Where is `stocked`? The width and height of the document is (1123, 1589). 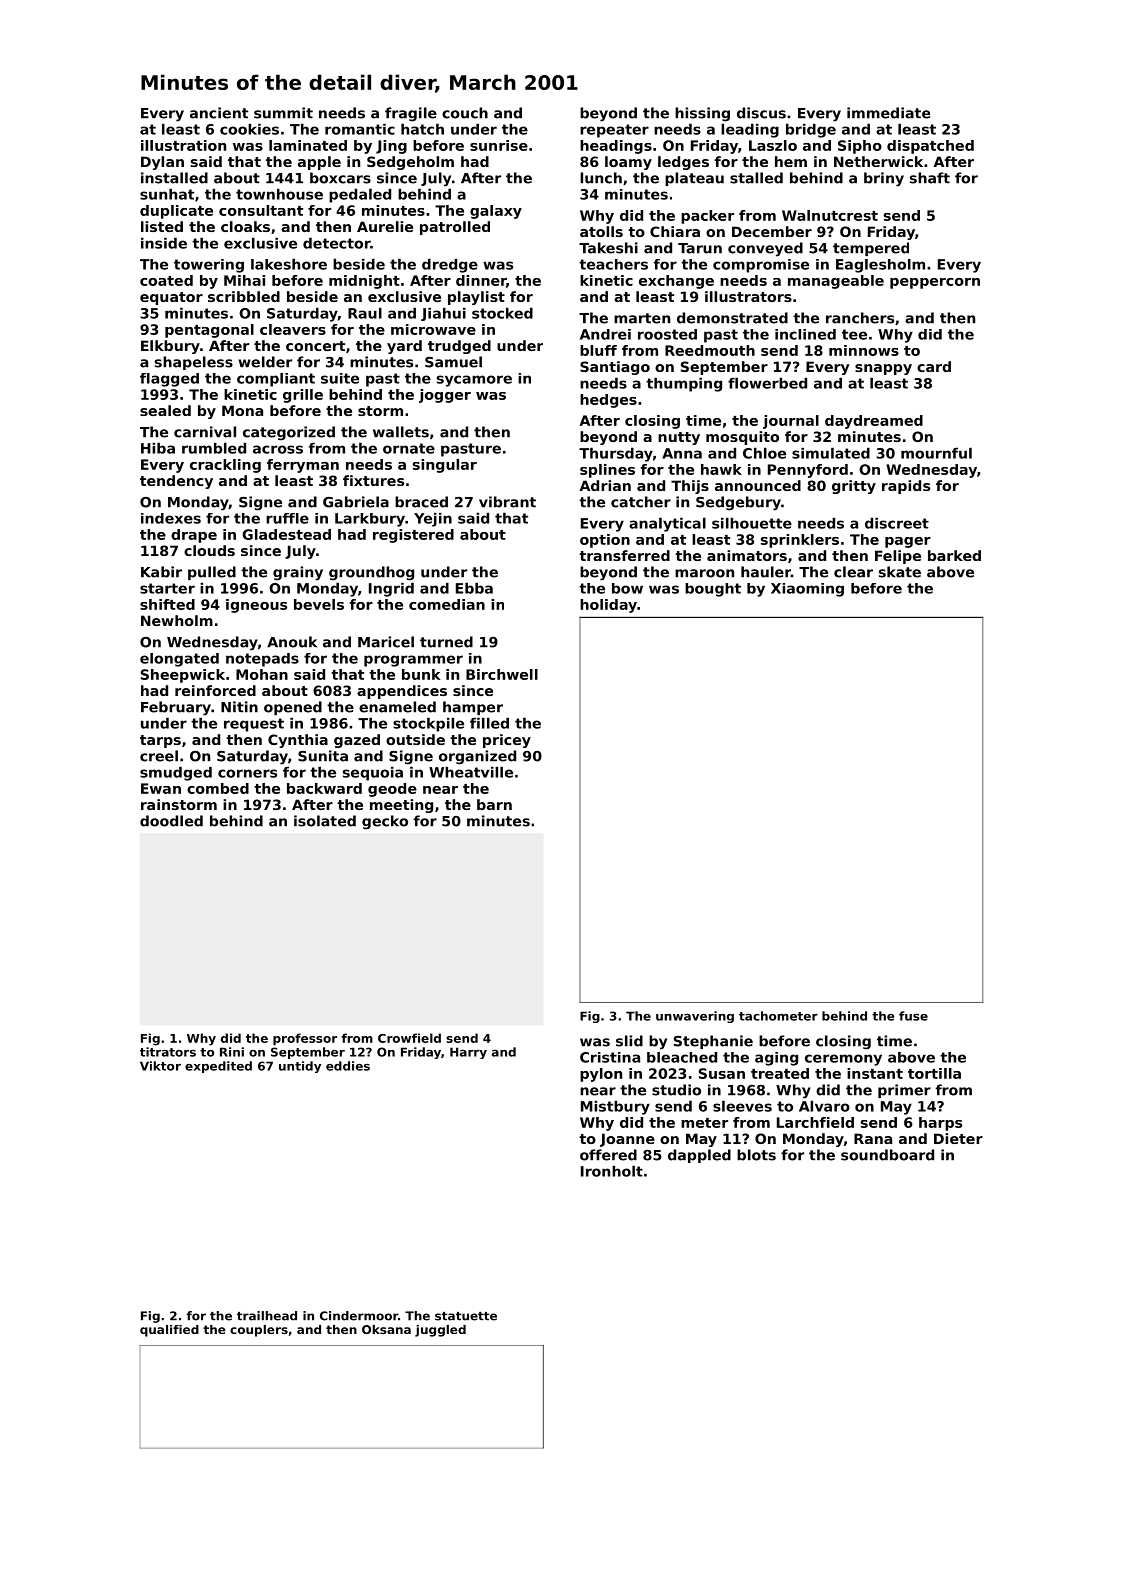 stocked is located at coordinates (502, 313).
